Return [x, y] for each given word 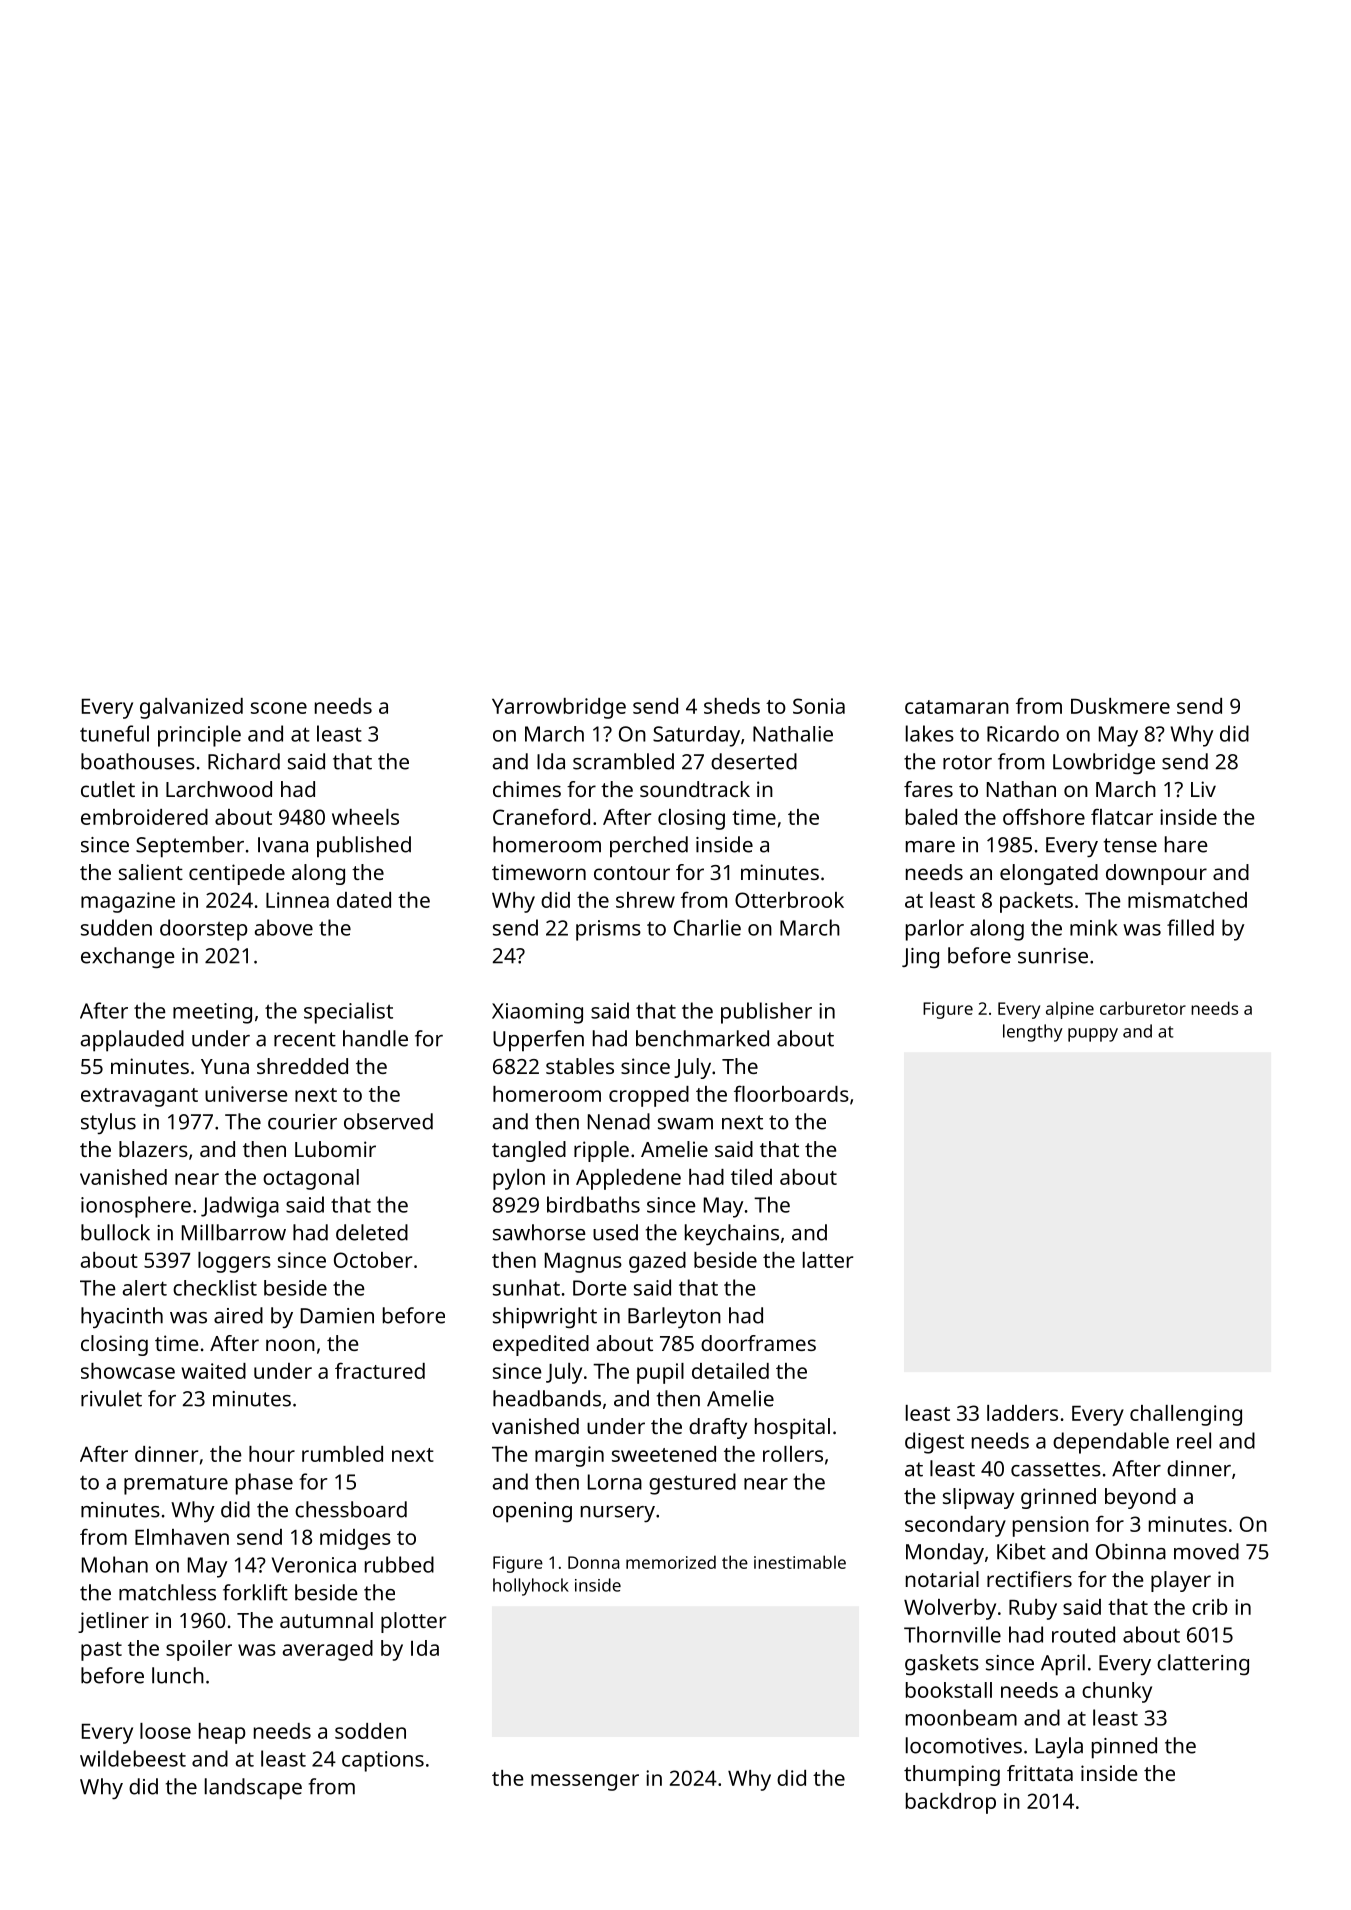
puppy [1093, 1035]
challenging [1186, 1415]
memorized [671, 1562]
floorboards [791, 1093]
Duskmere [1120, 706]
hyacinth [122, 1318]
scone [279, 708]
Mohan [115, 1564]
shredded [302, 1066]
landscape [253, 1789]
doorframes [758, 1343]
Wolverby [950, 1609]
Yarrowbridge [559, 708]
